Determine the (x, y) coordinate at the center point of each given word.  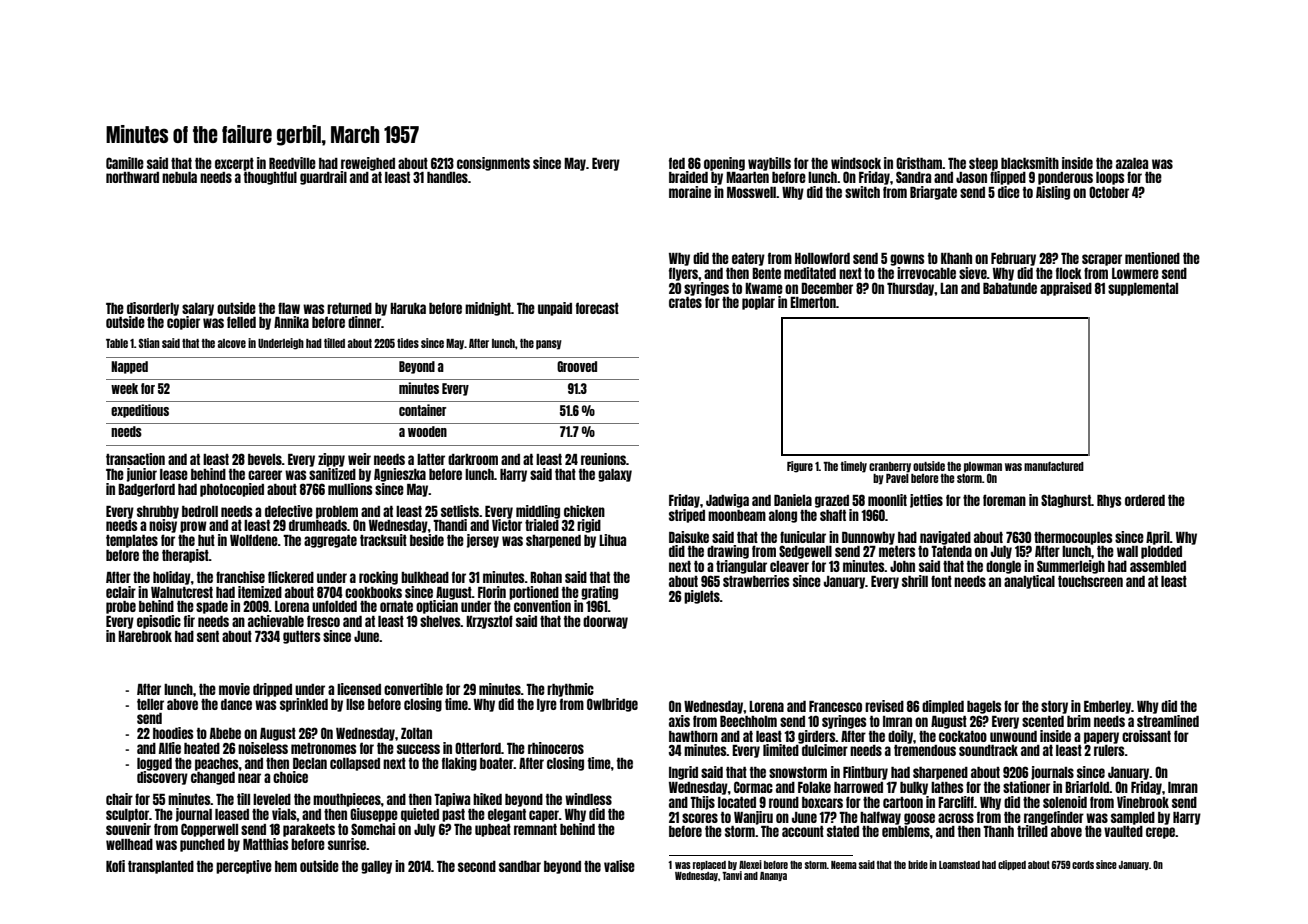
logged (154, 764)
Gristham (919, 163)
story (1054, 707)
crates (685, 302)
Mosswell (751, 192)
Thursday (911, 289)
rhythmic (570, 690)
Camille (125, 163)
